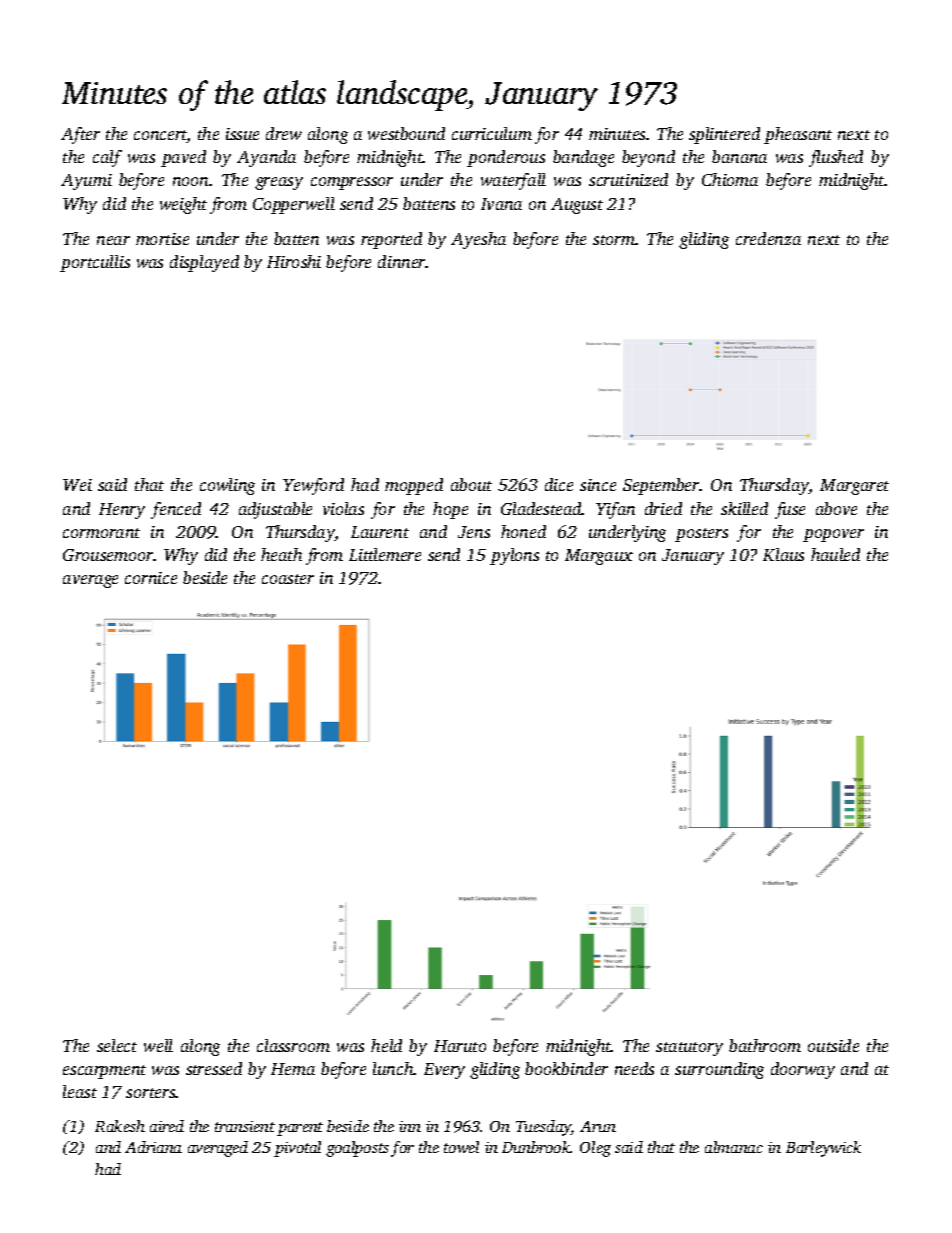 Image resolution: width=952 pixels, height=1233 pixels. Describe the element at coordinates (835, 554) in the screenshot. I see `hauled` at that location.
